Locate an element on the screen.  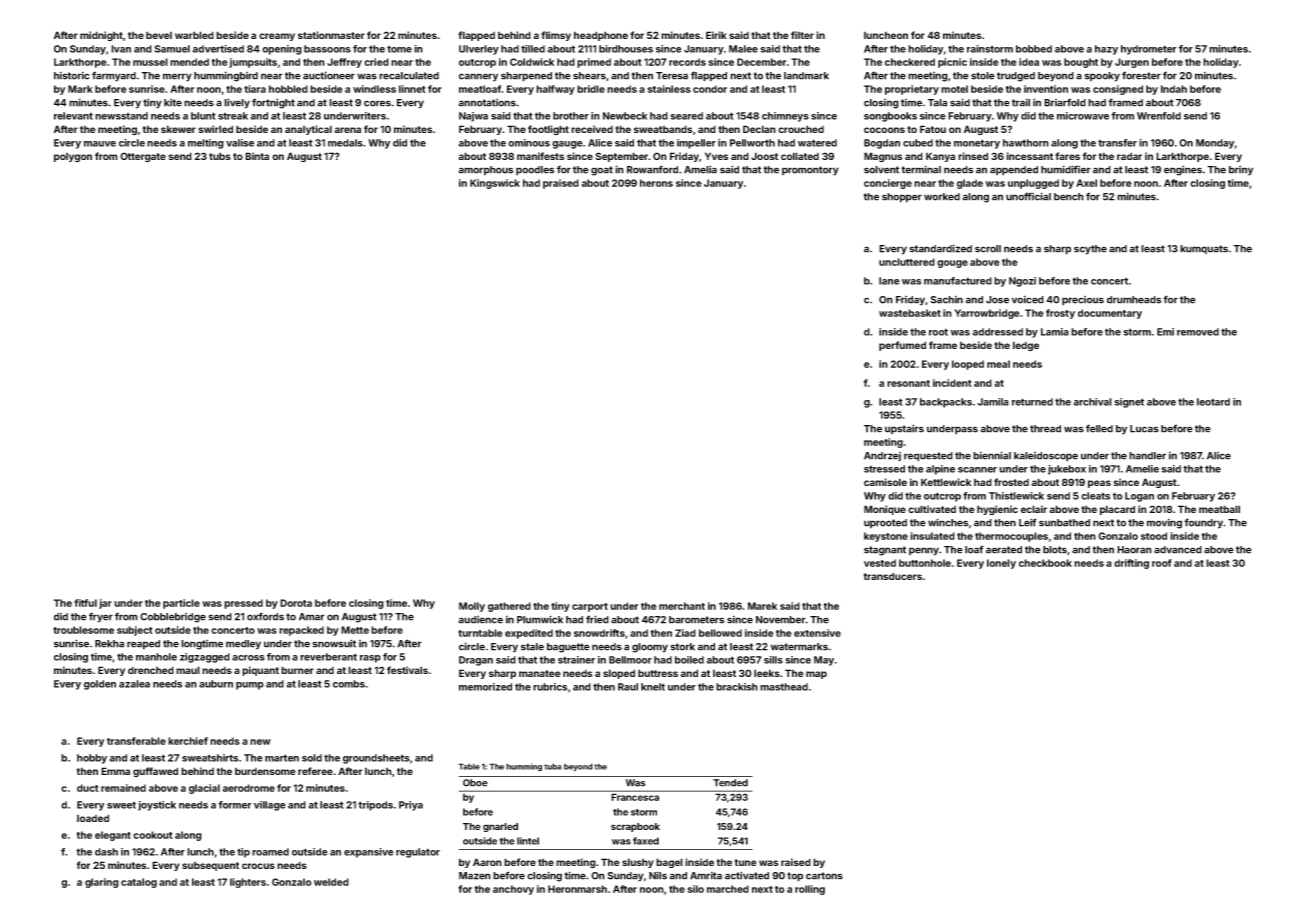
Najwa is located at coordinates (473, 117).
